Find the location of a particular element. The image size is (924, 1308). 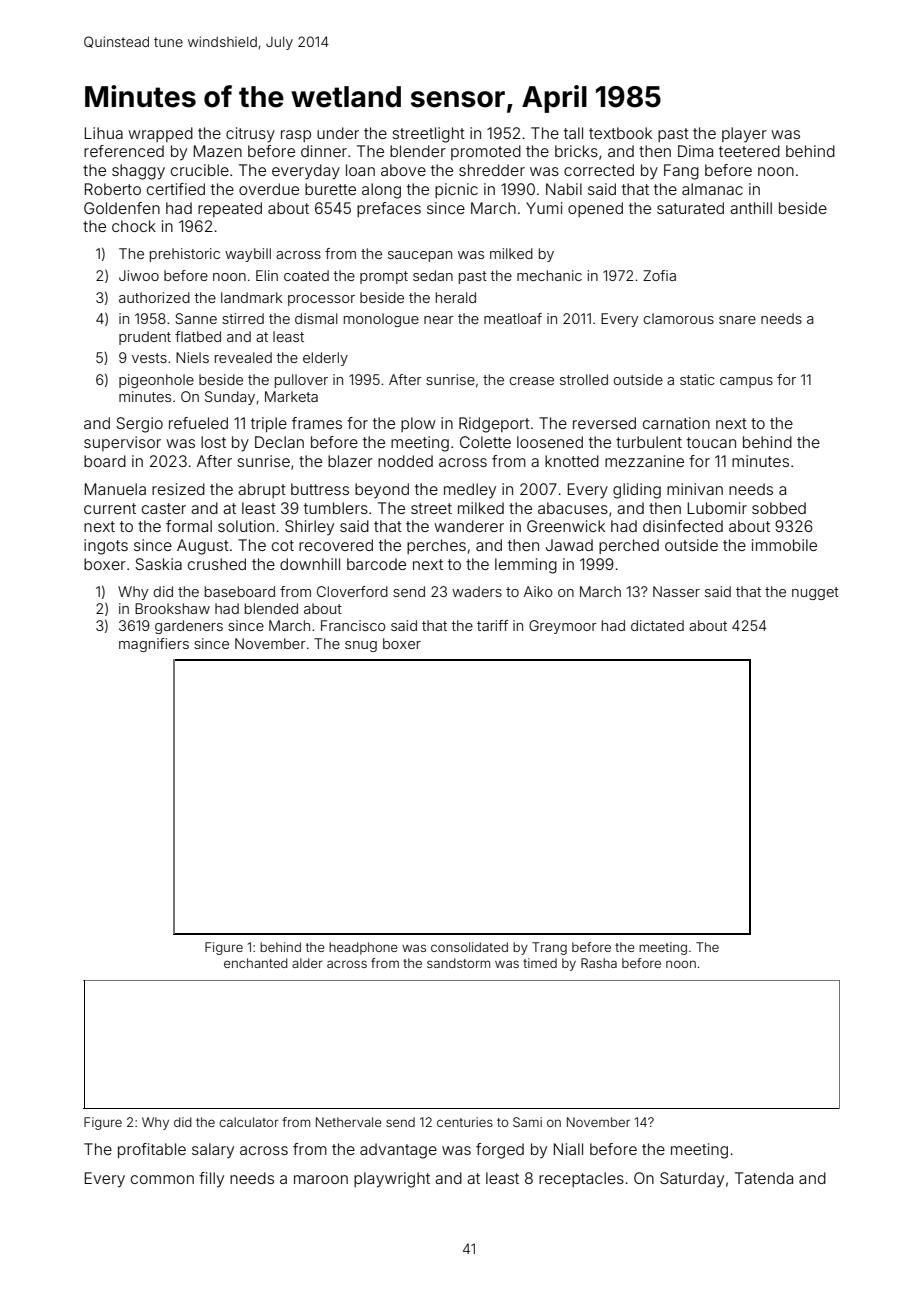

snug is located at coordinates (361, 646).
